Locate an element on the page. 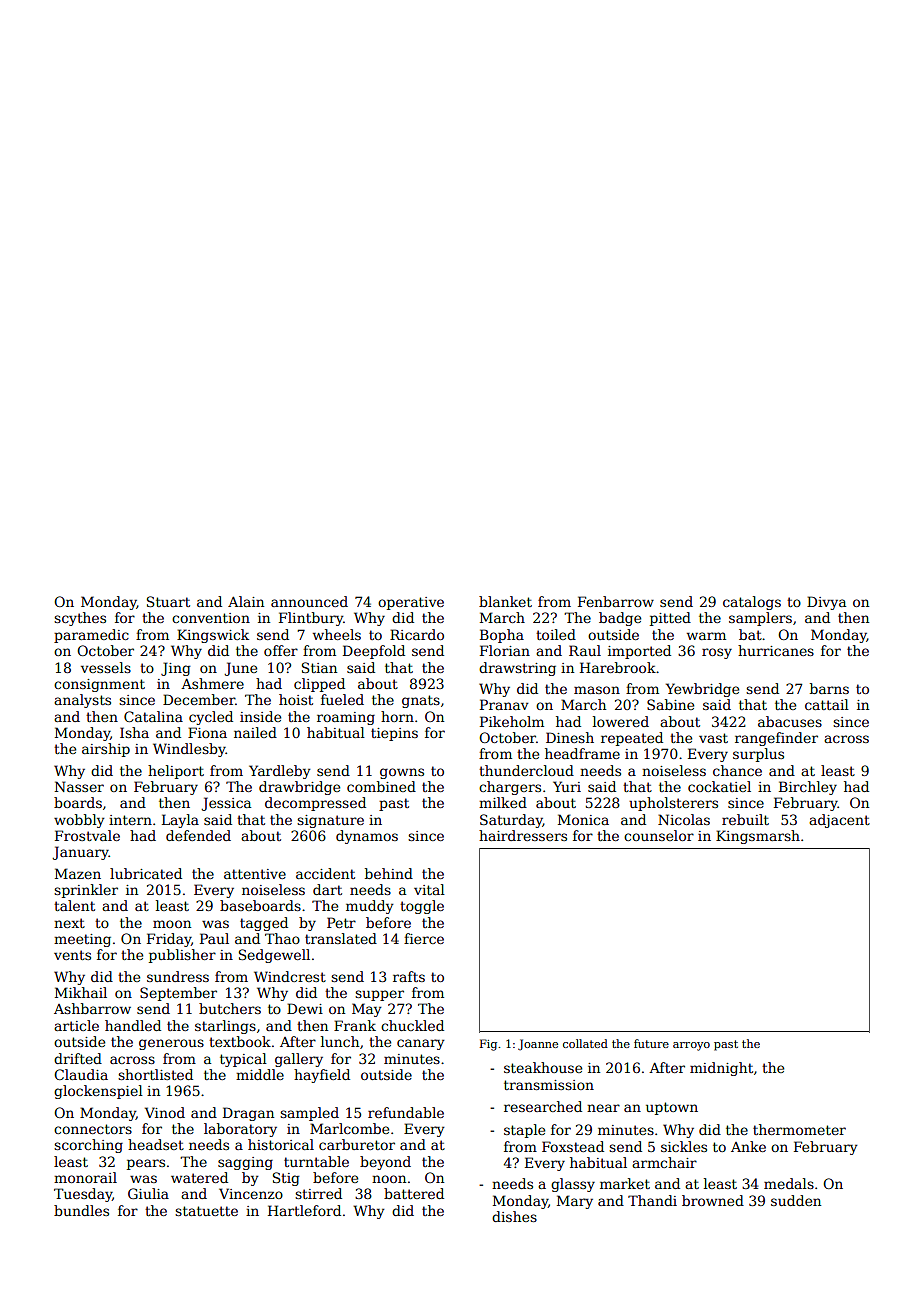  hurricanes is located at coordinates (776, 650).
